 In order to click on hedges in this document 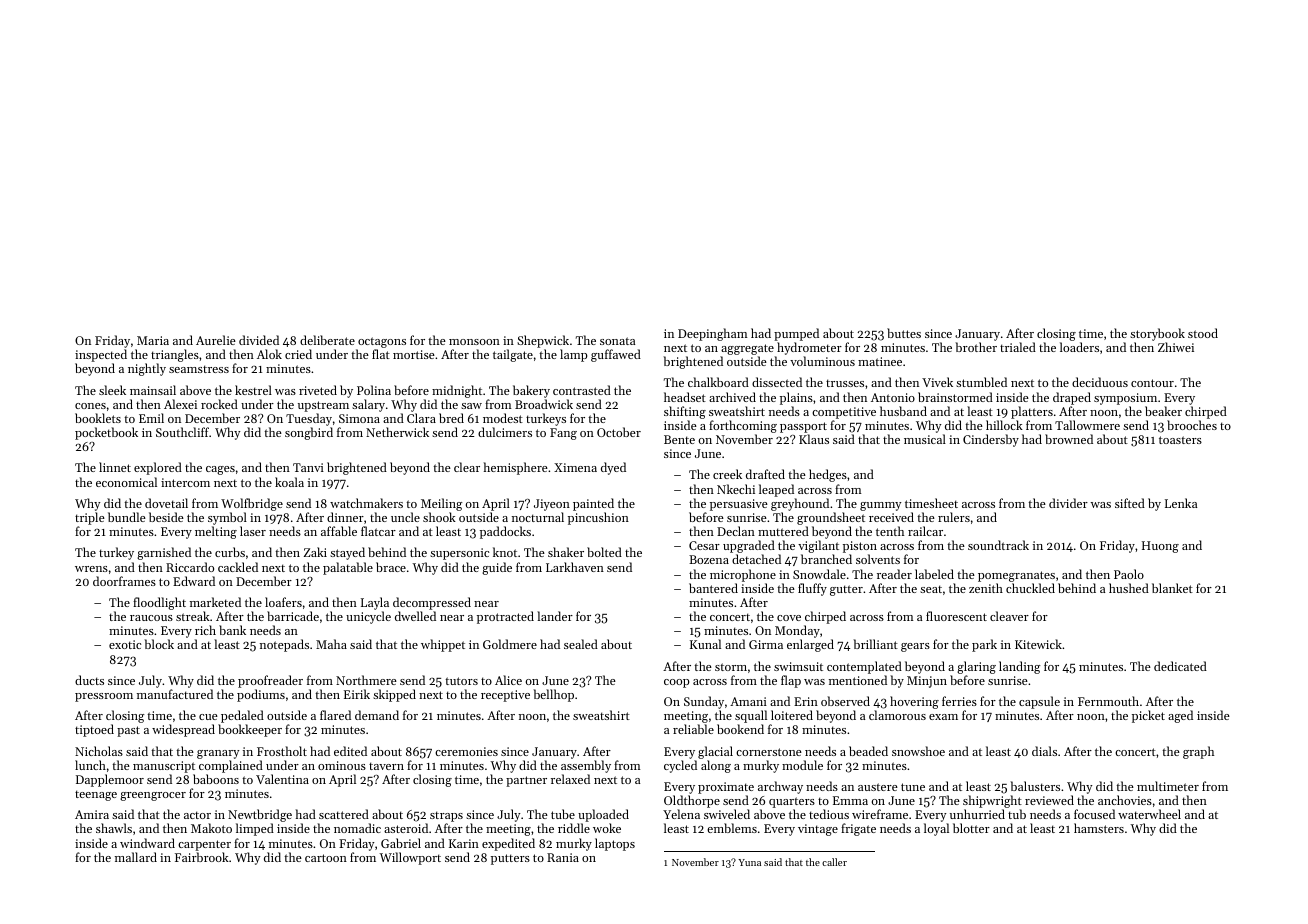, I will do `click(828, 475)`.
